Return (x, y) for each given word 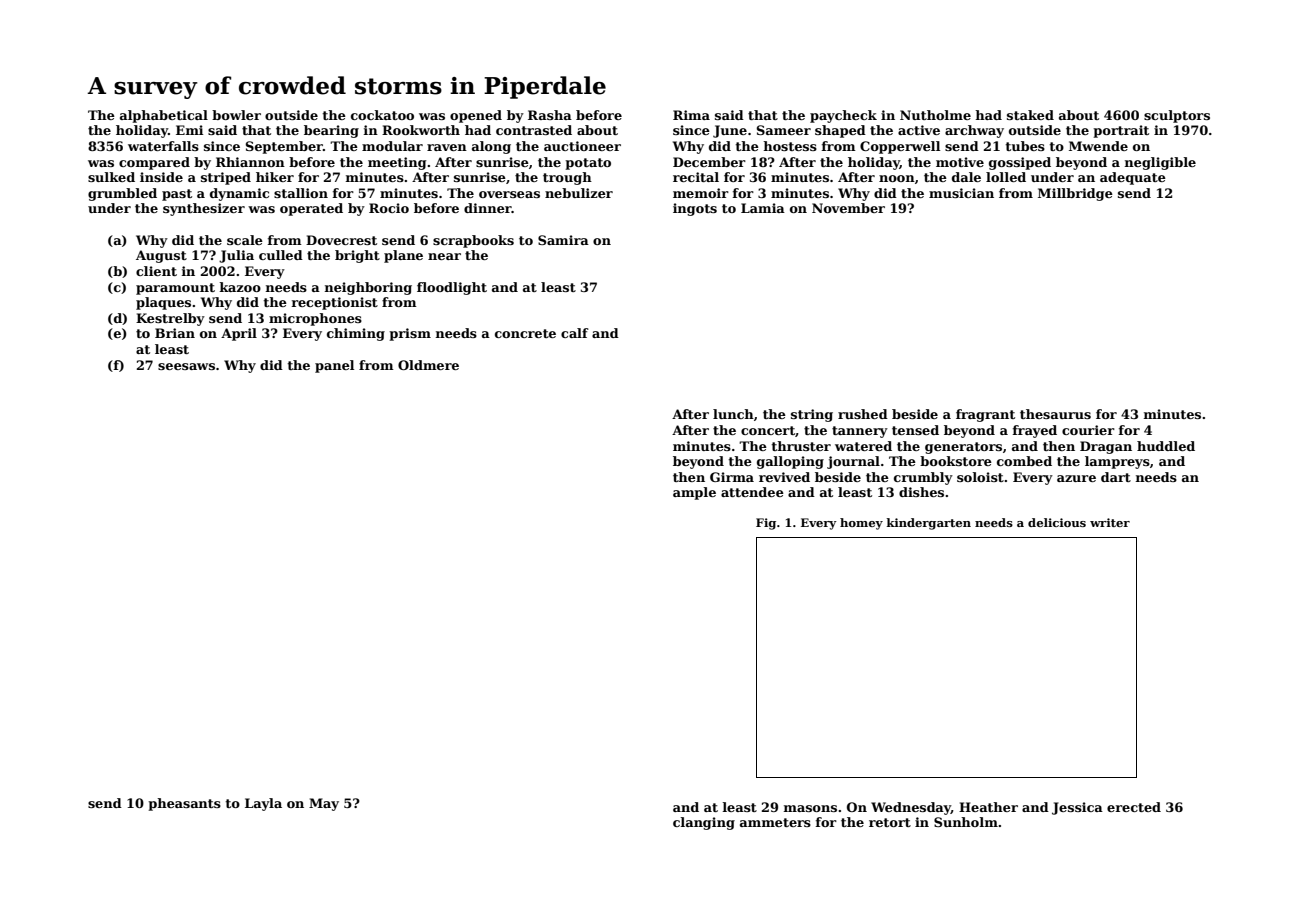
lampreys (1117, 462)
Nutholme (935, 115)
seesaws (186, 366)
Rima (691, 115)
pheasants (184, 804)
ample (694, 493)
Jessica (1077, 808)
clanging (704, 823)
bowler (236, 115)
